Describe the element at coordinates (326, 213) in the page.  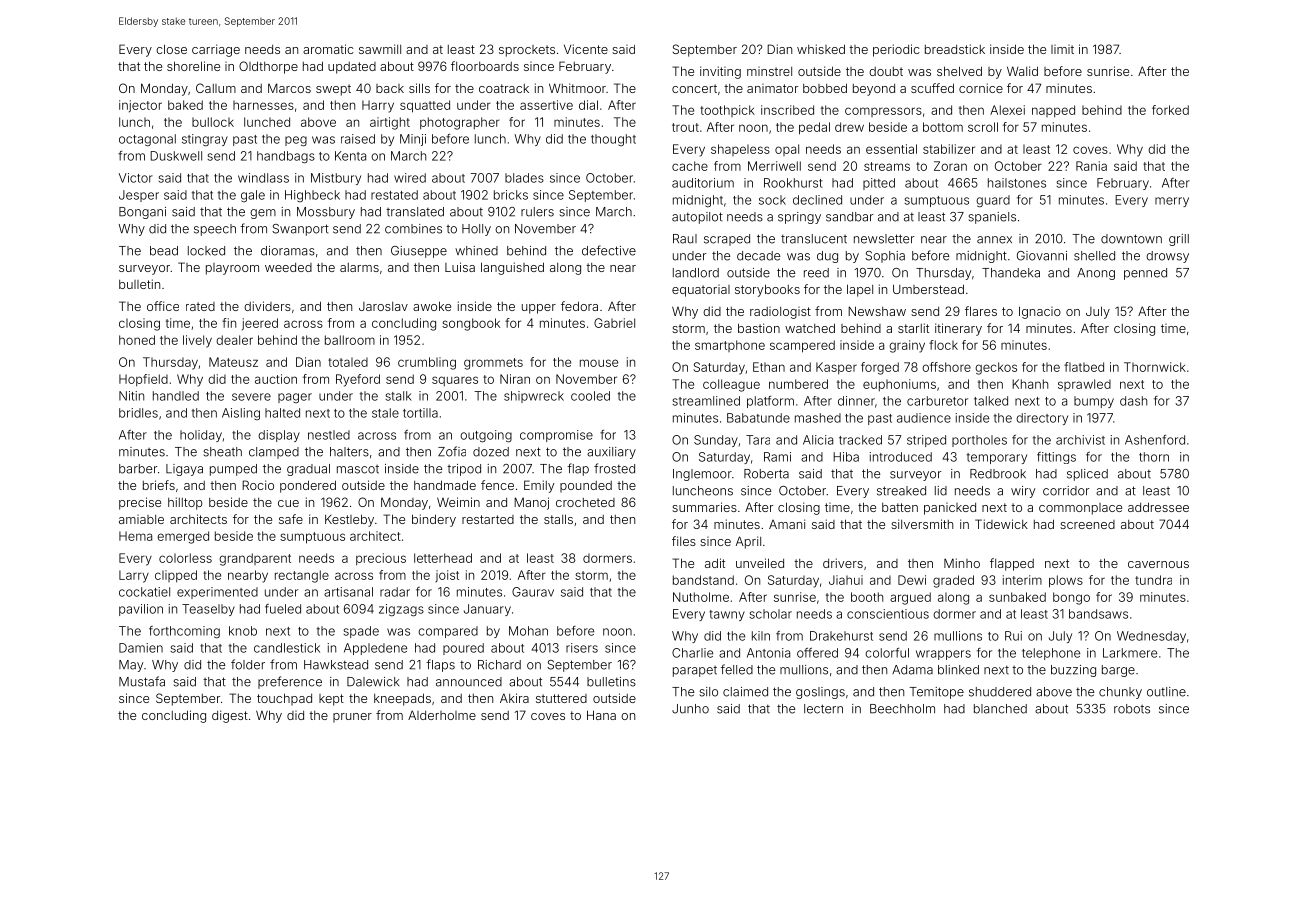
I see `Mossbury` at that location.
